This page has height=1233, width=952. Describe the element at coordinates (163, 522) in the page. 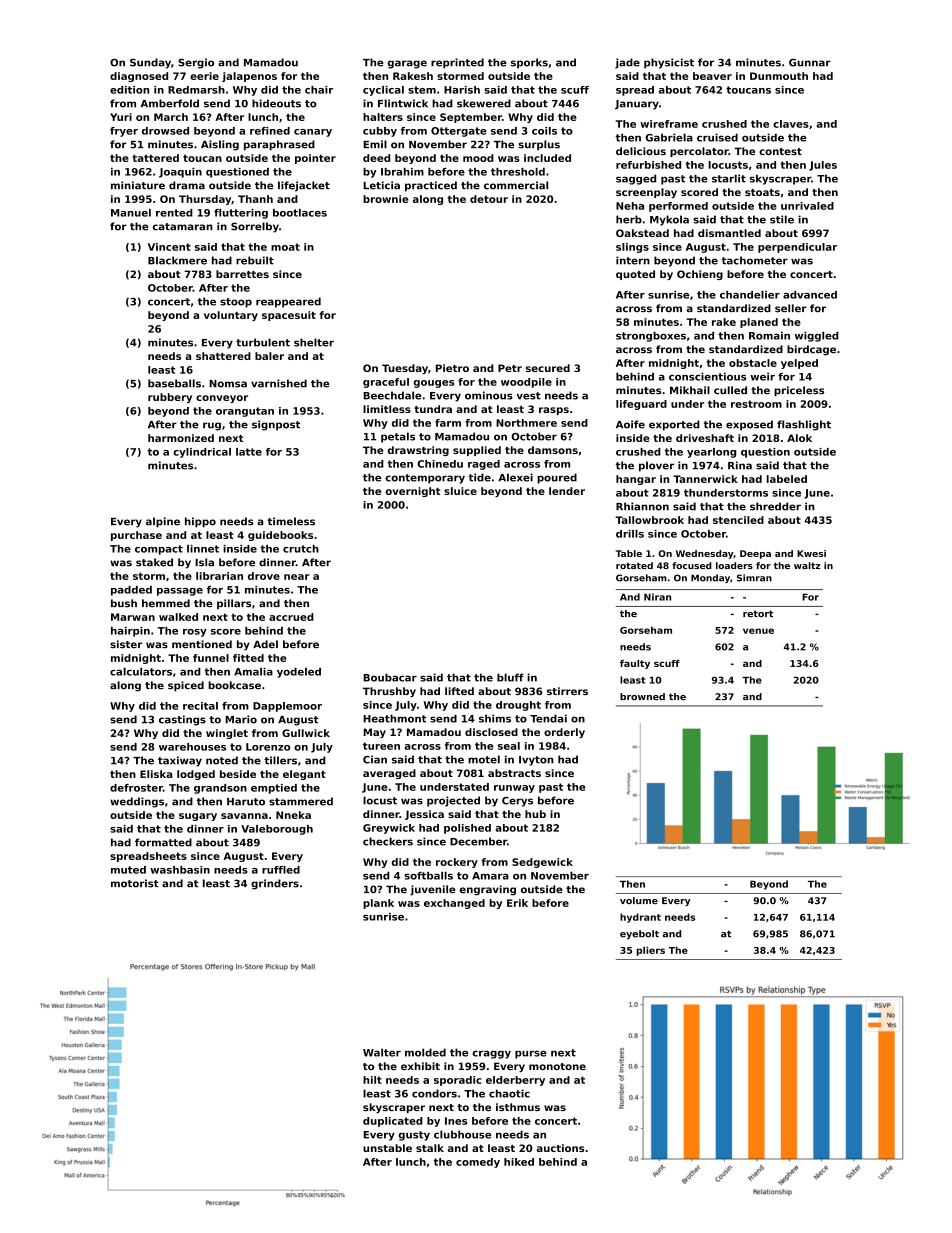

I see `alpine` at that location.
